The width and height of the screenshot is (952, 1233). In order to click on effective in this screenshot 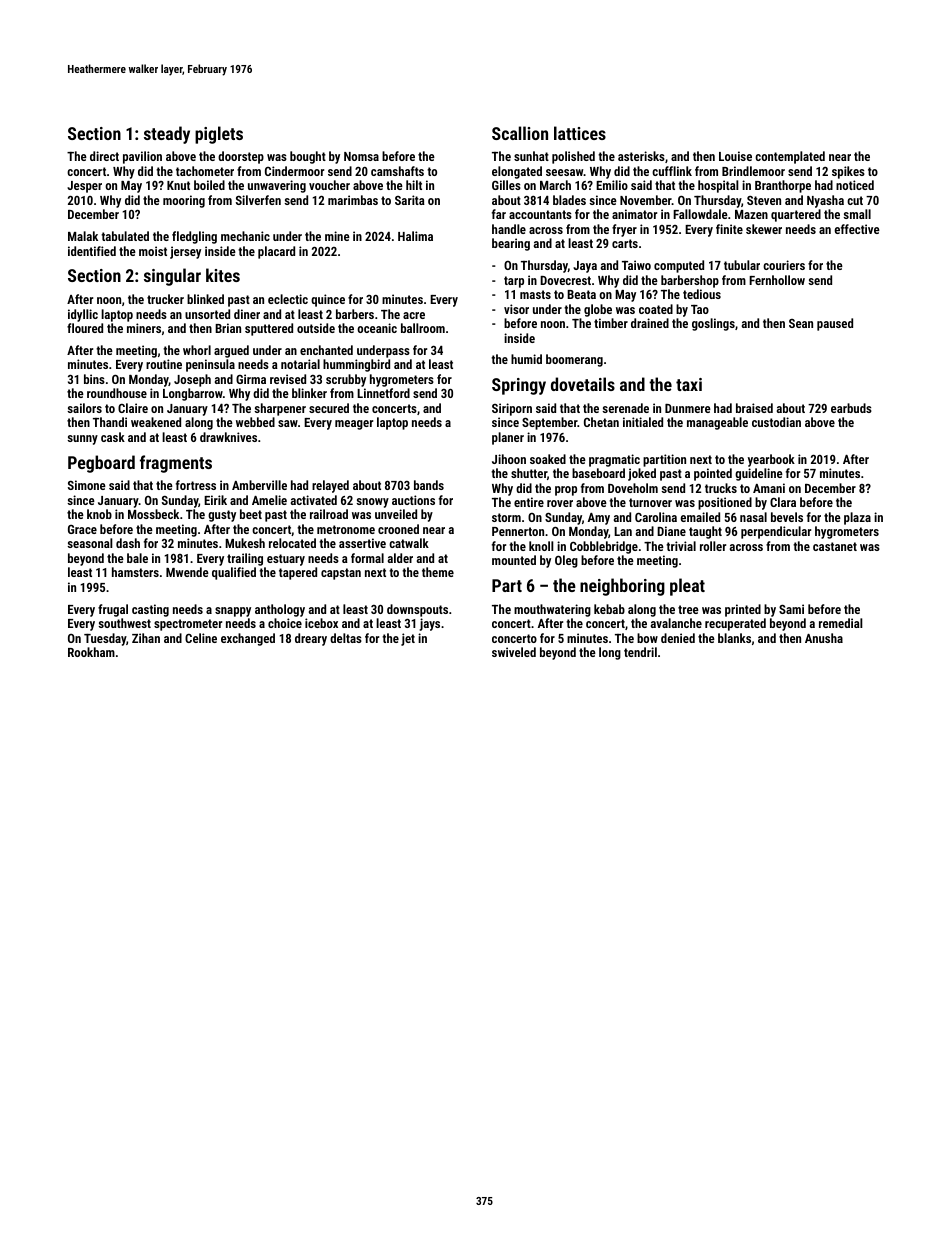, I will do `click(857, 229)`.
